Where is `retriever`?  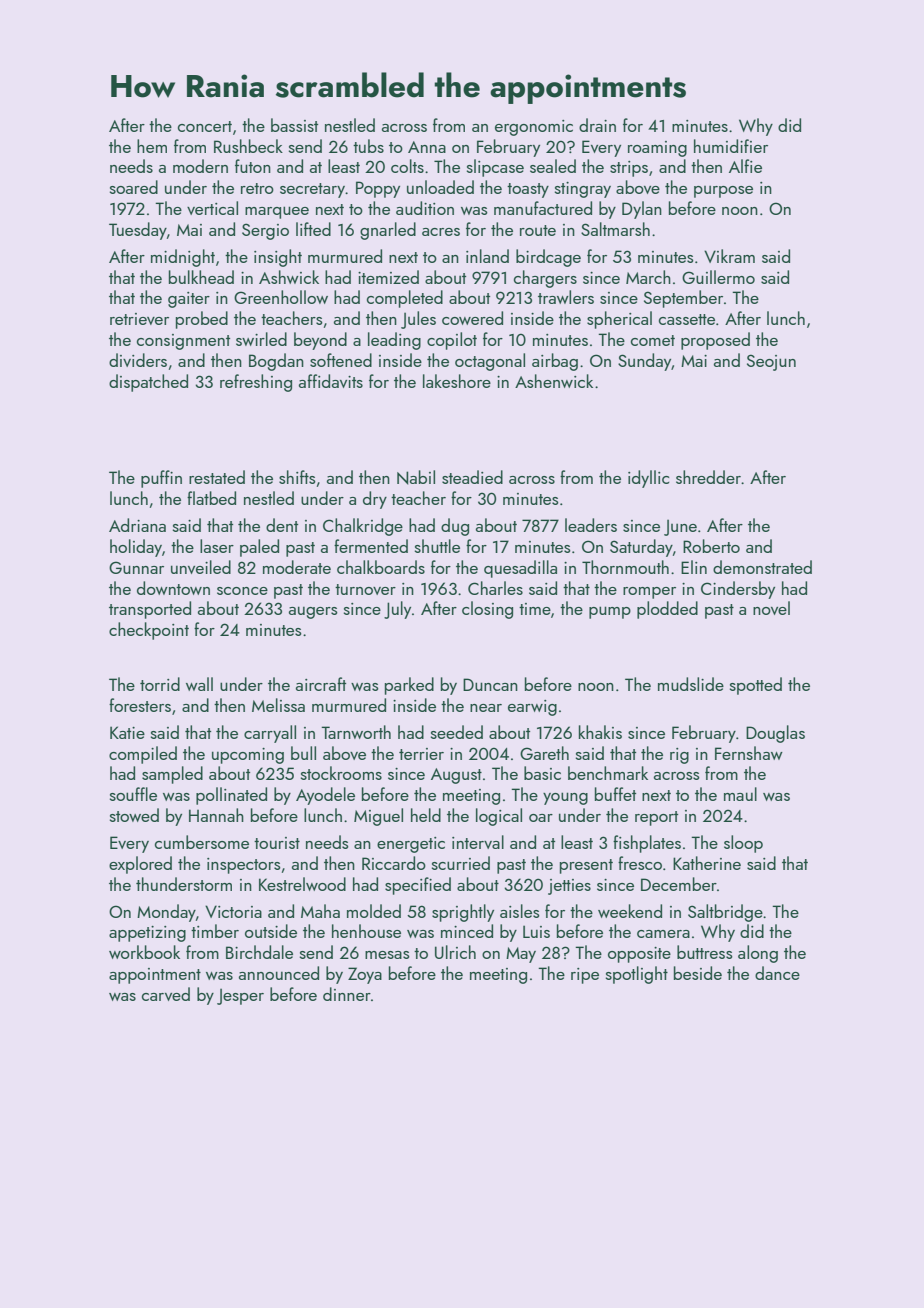 retriever is located at coordinates (139, 319).
